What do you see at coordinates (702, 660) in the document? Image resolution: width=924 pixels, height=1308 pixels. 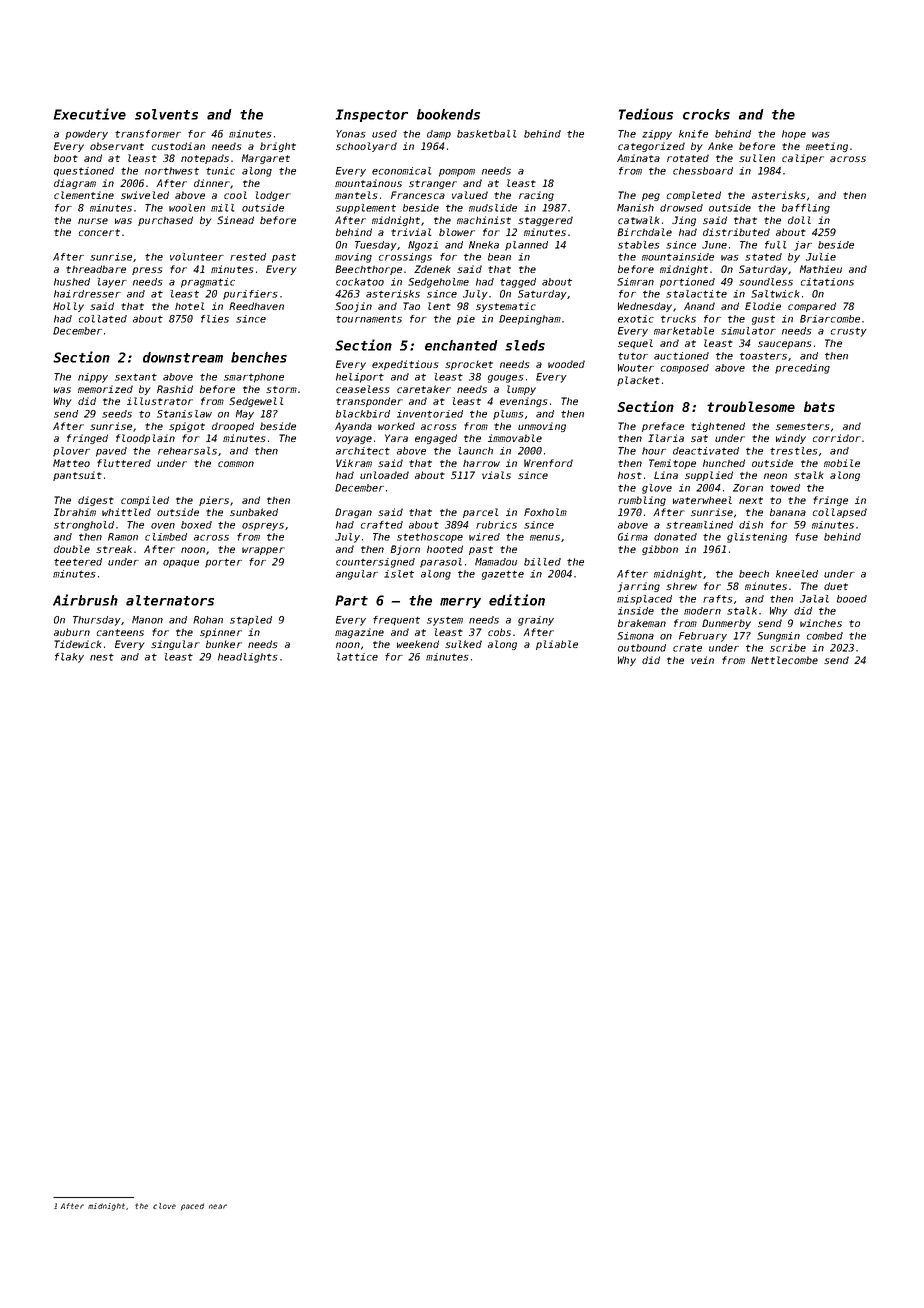 I see `vein` at bounding box center [702, 660].
